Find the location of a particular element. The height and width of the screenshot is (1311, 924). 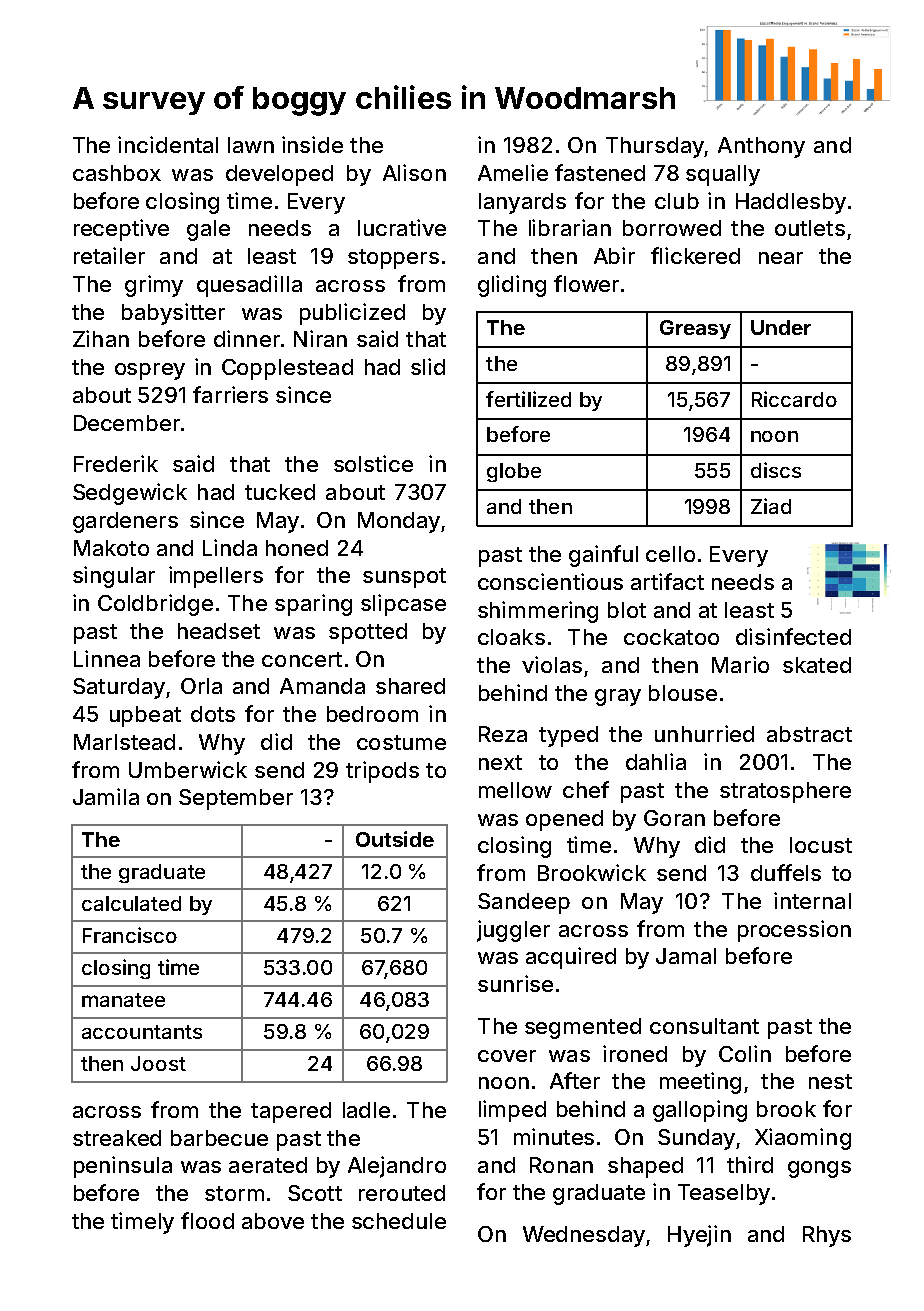

ladle is located at coordinates (366, 1110).
